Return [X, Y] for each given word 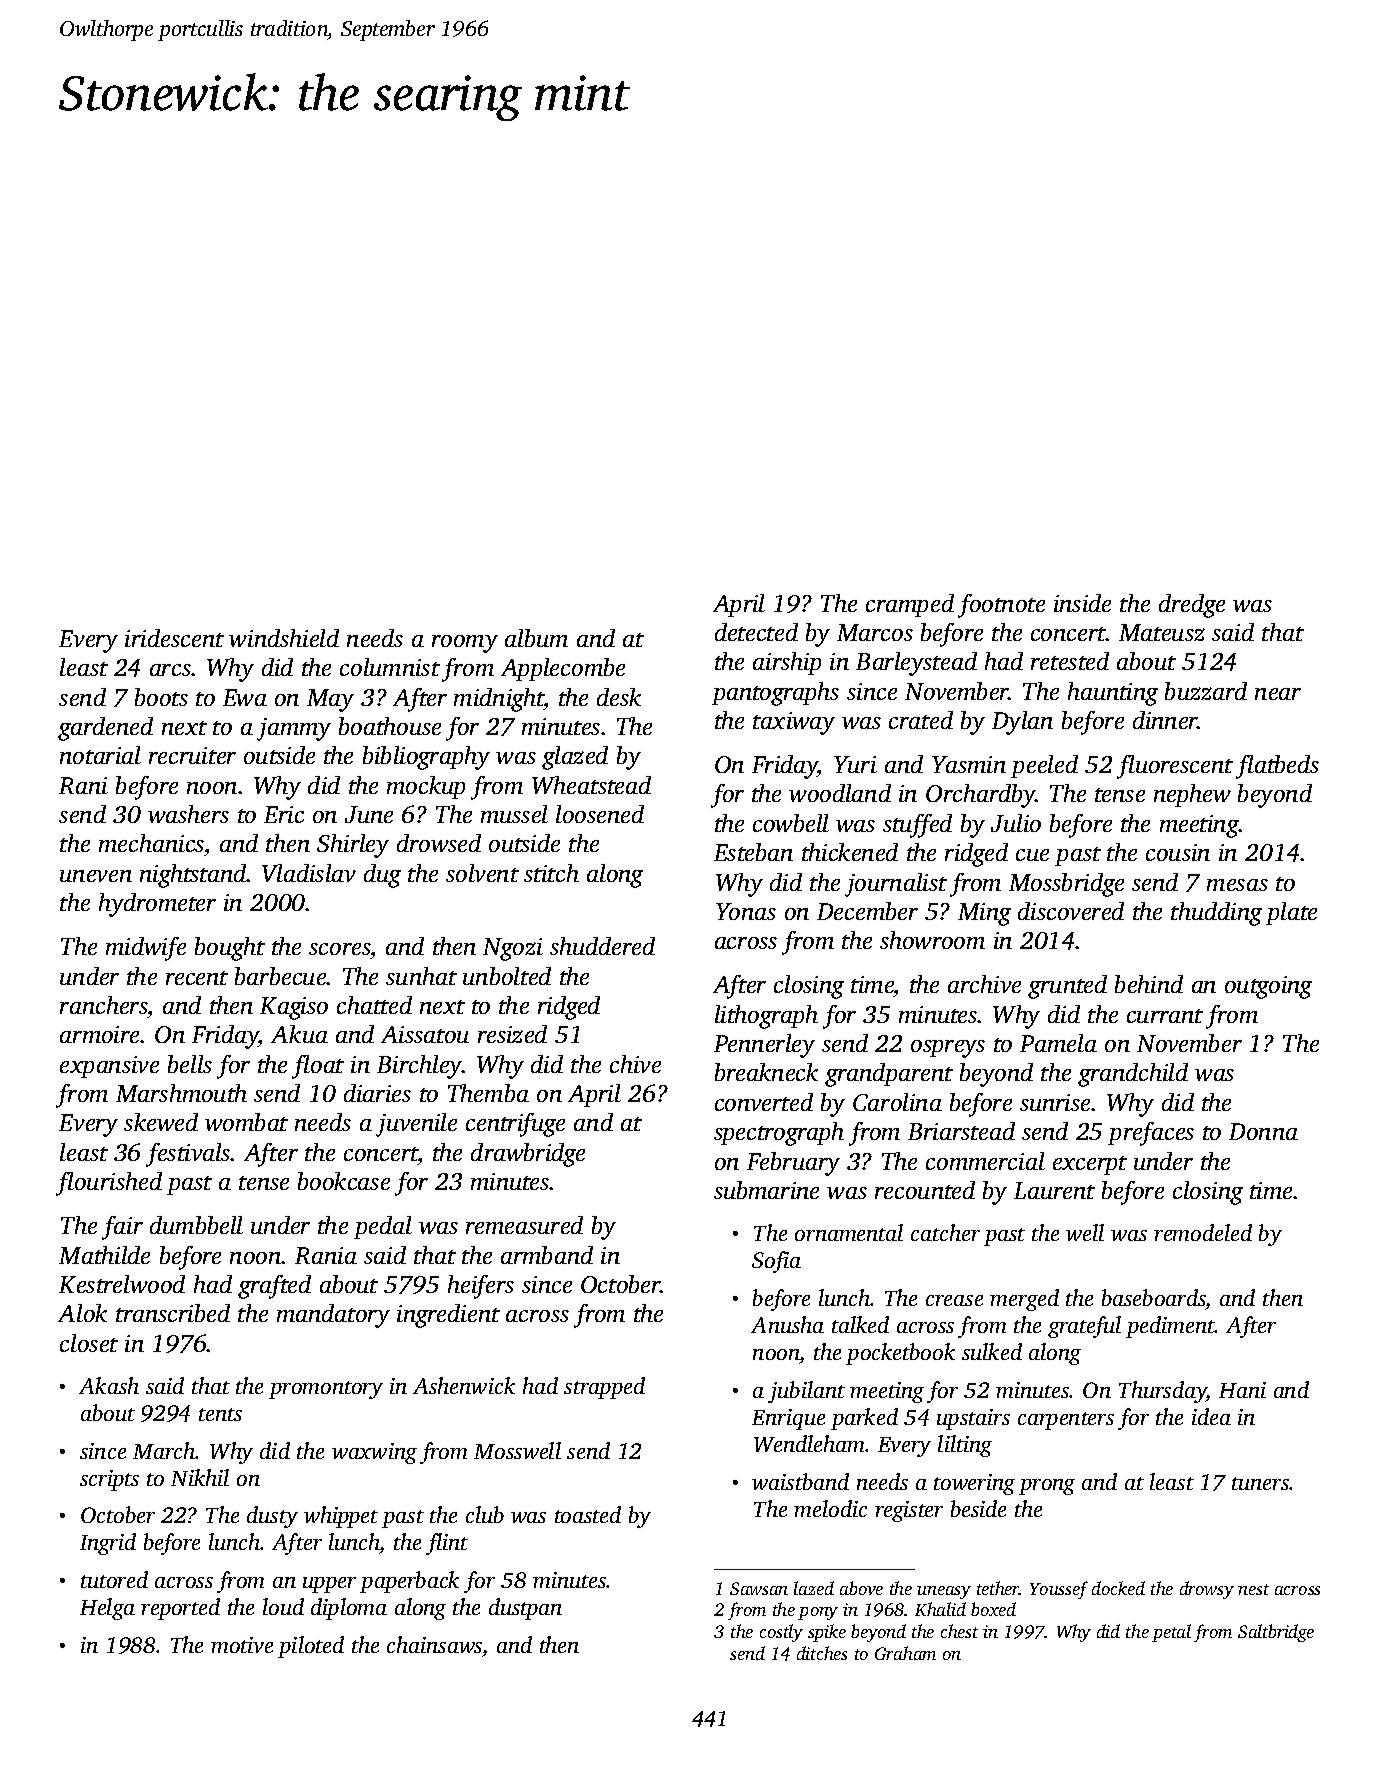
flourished [109, 1184]
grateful [1084, 1327]
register [909, 1511]
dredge [1192, 606]
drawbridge [528, 1155]
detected [756, 632]
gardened [105, 729]
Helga [107, 1609]
